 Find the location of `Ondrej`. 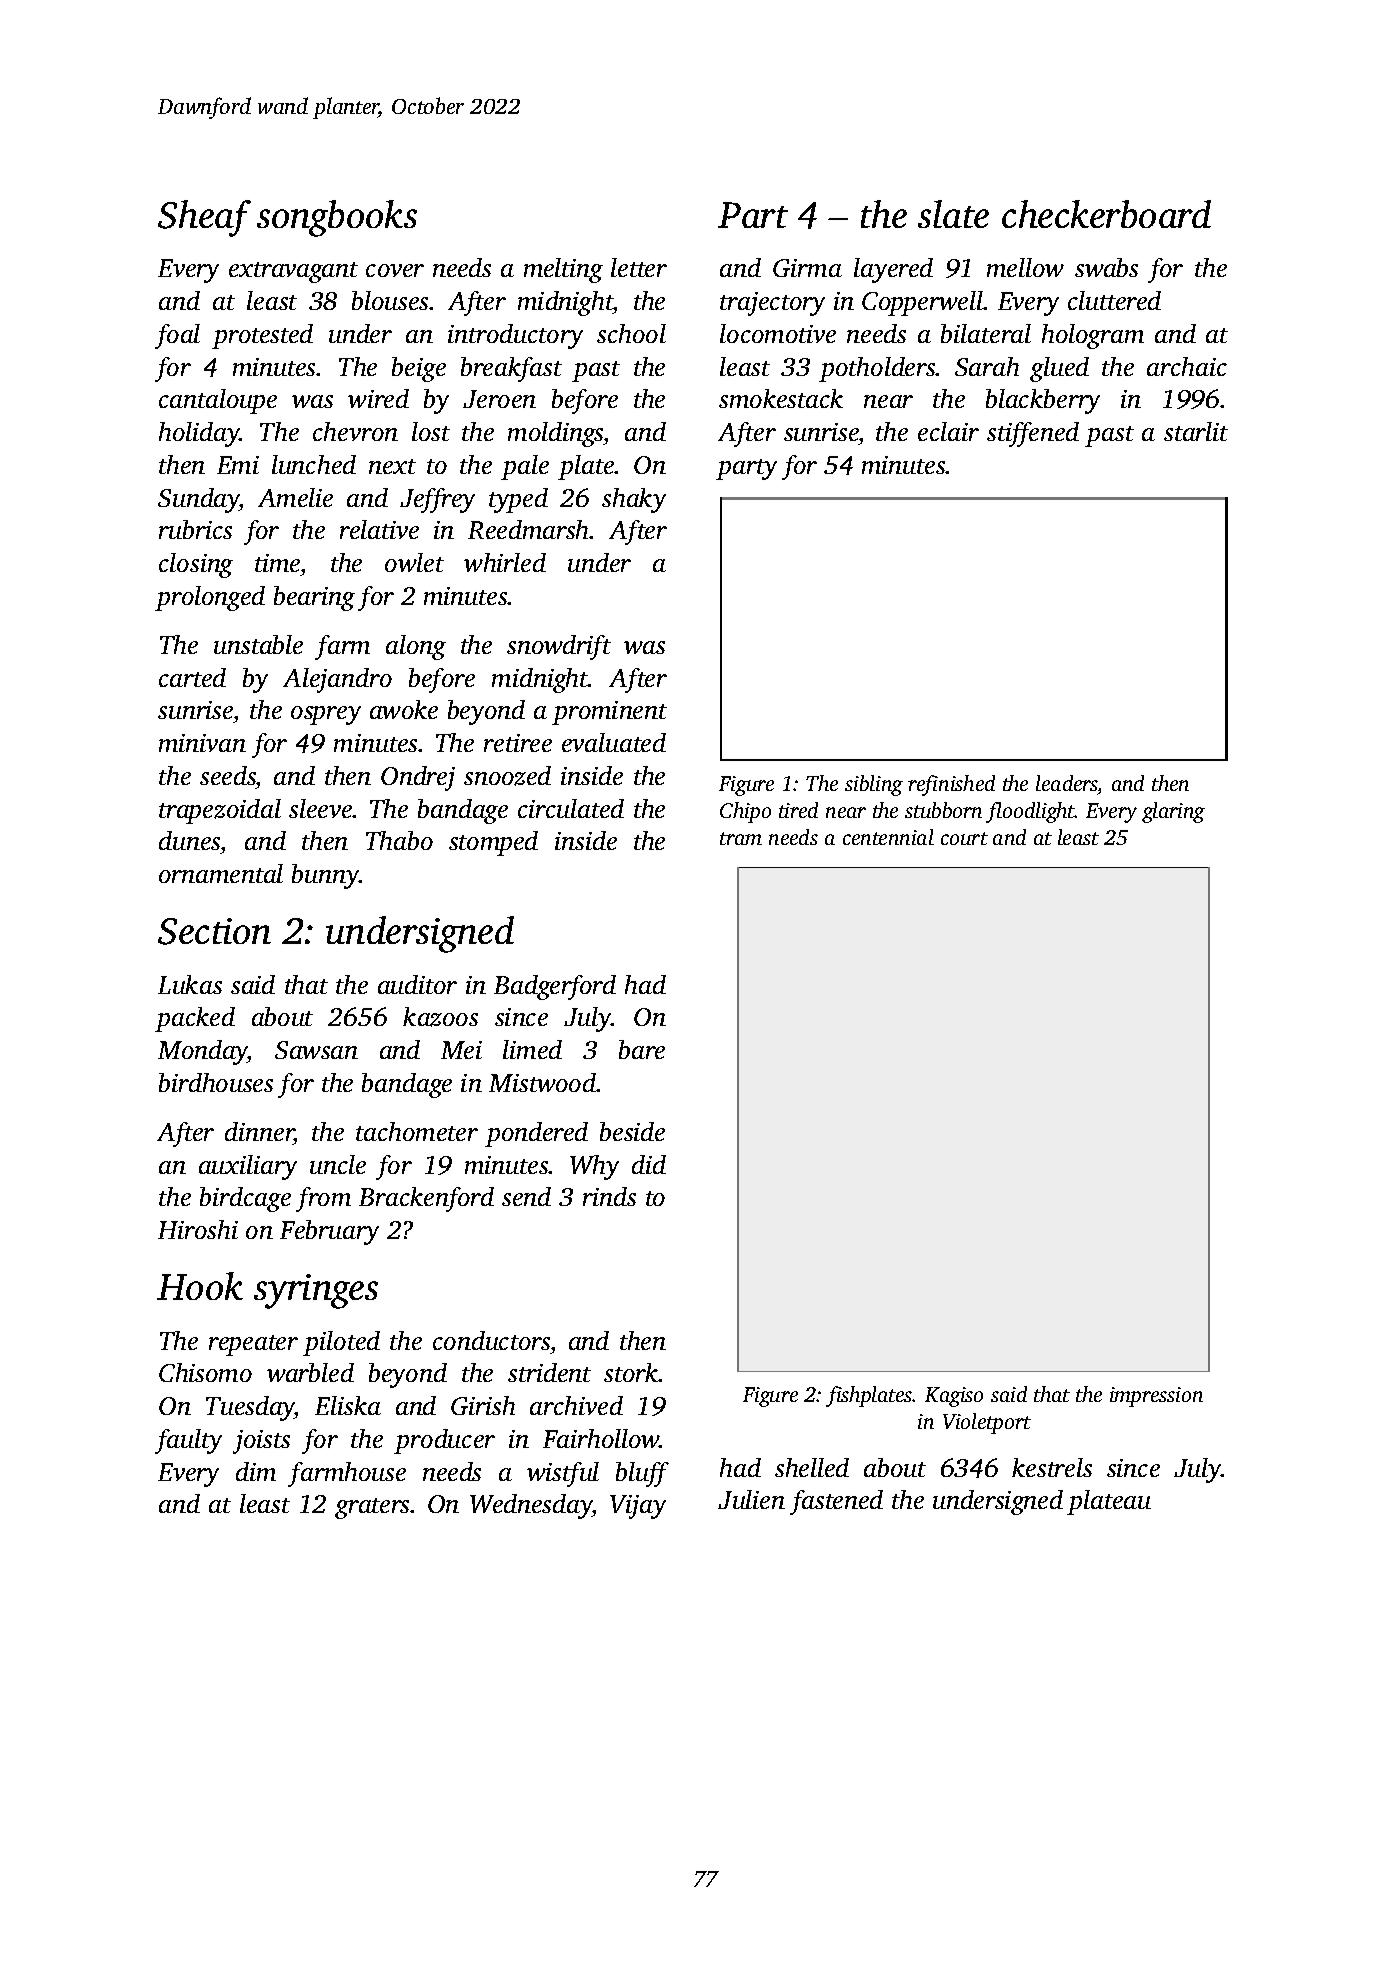

Ondrej is located at coordinates (418, 778).
